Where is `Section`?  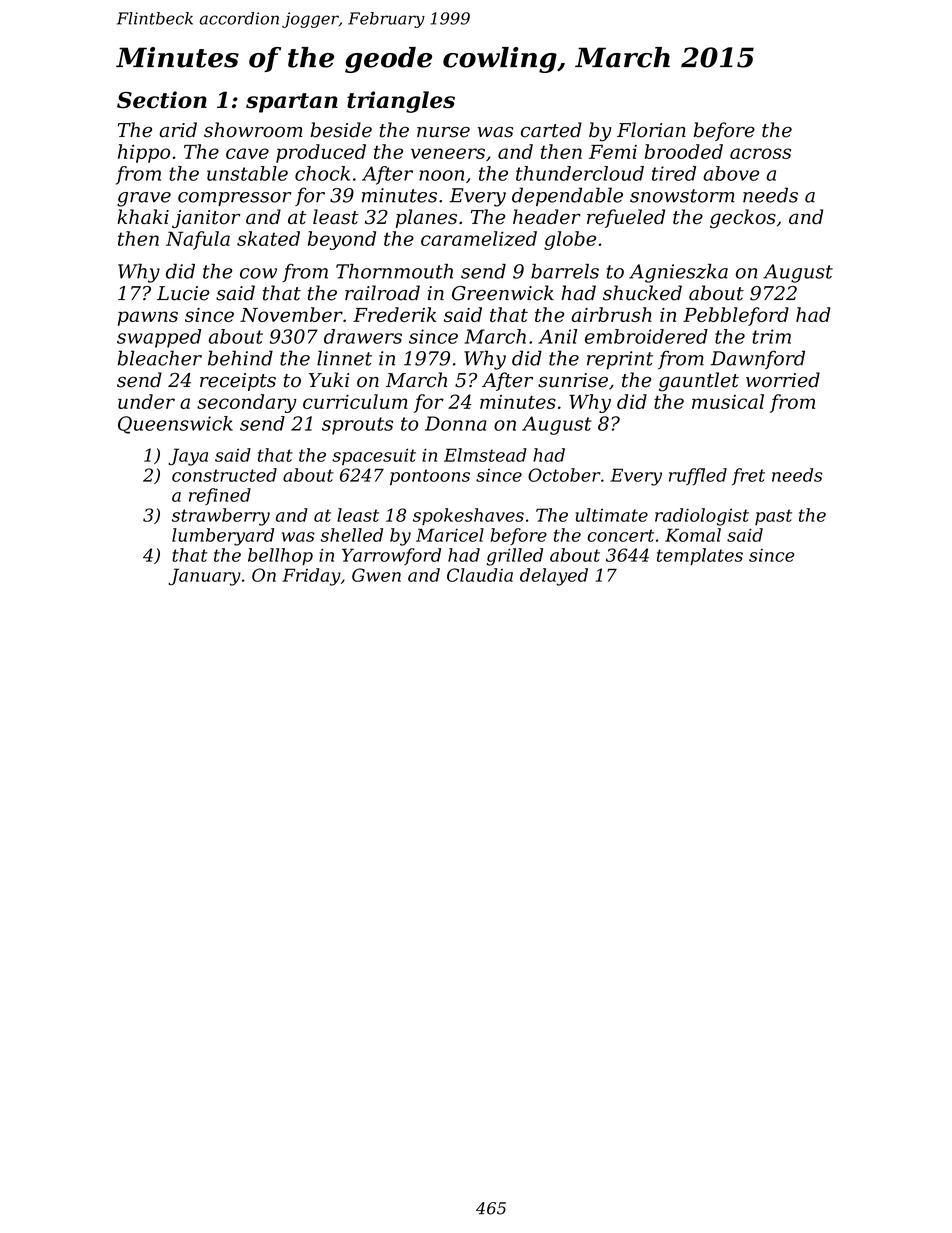
Section is located at coordinates (162, 100).
